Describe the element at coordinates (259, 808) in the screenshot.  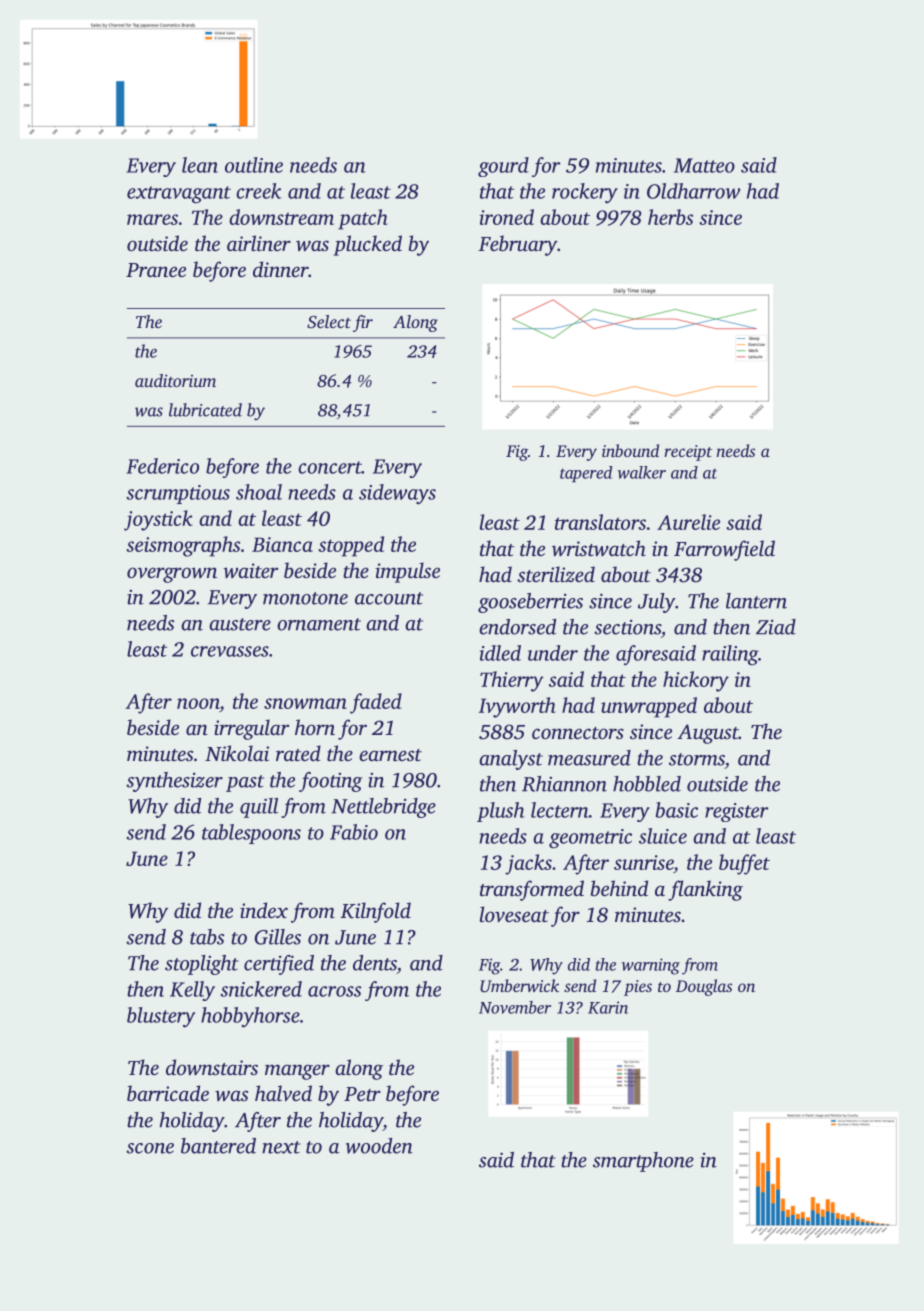
I see `quill` at that location.
